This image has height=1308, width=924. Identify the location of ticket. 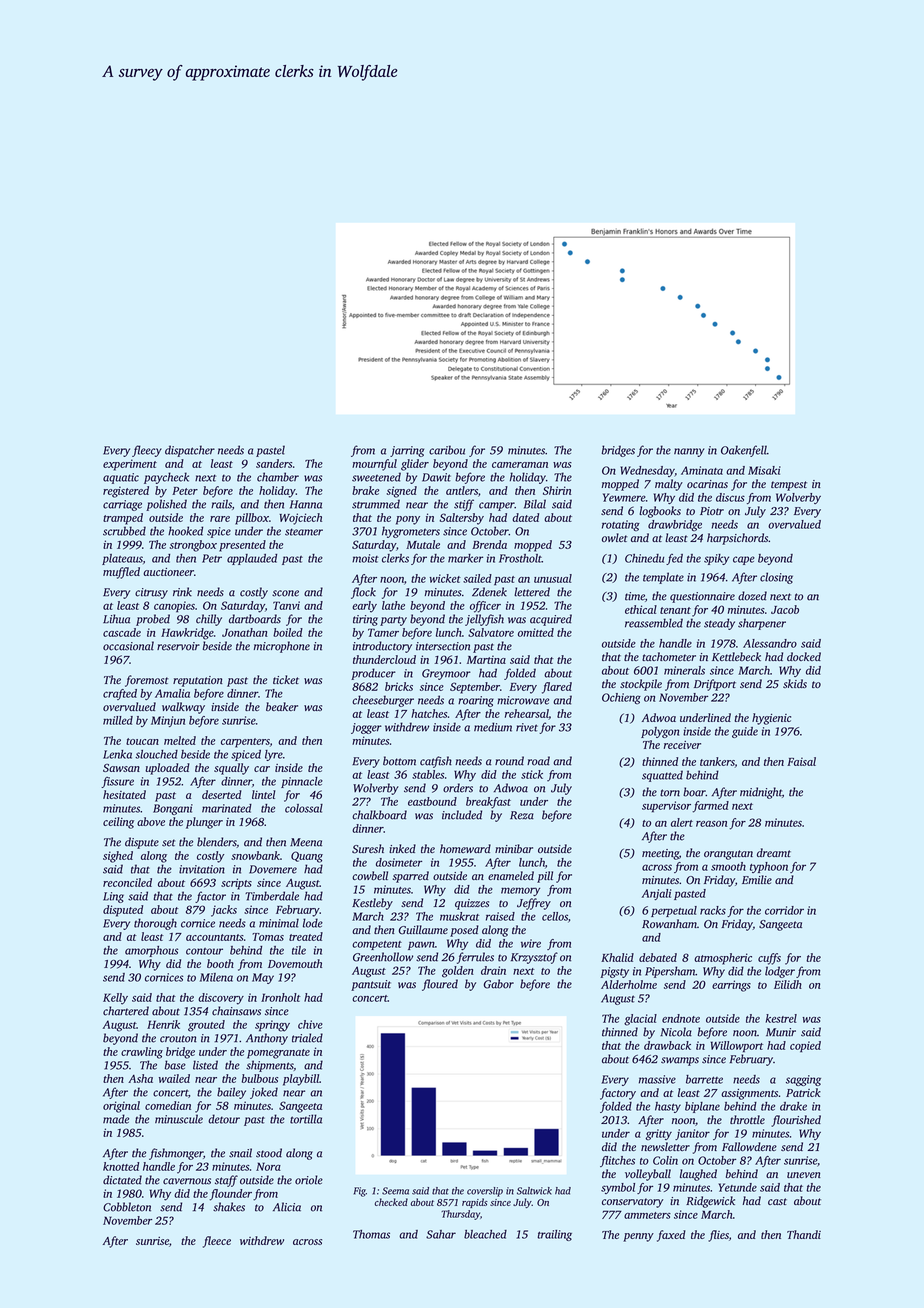
(286, 679).
